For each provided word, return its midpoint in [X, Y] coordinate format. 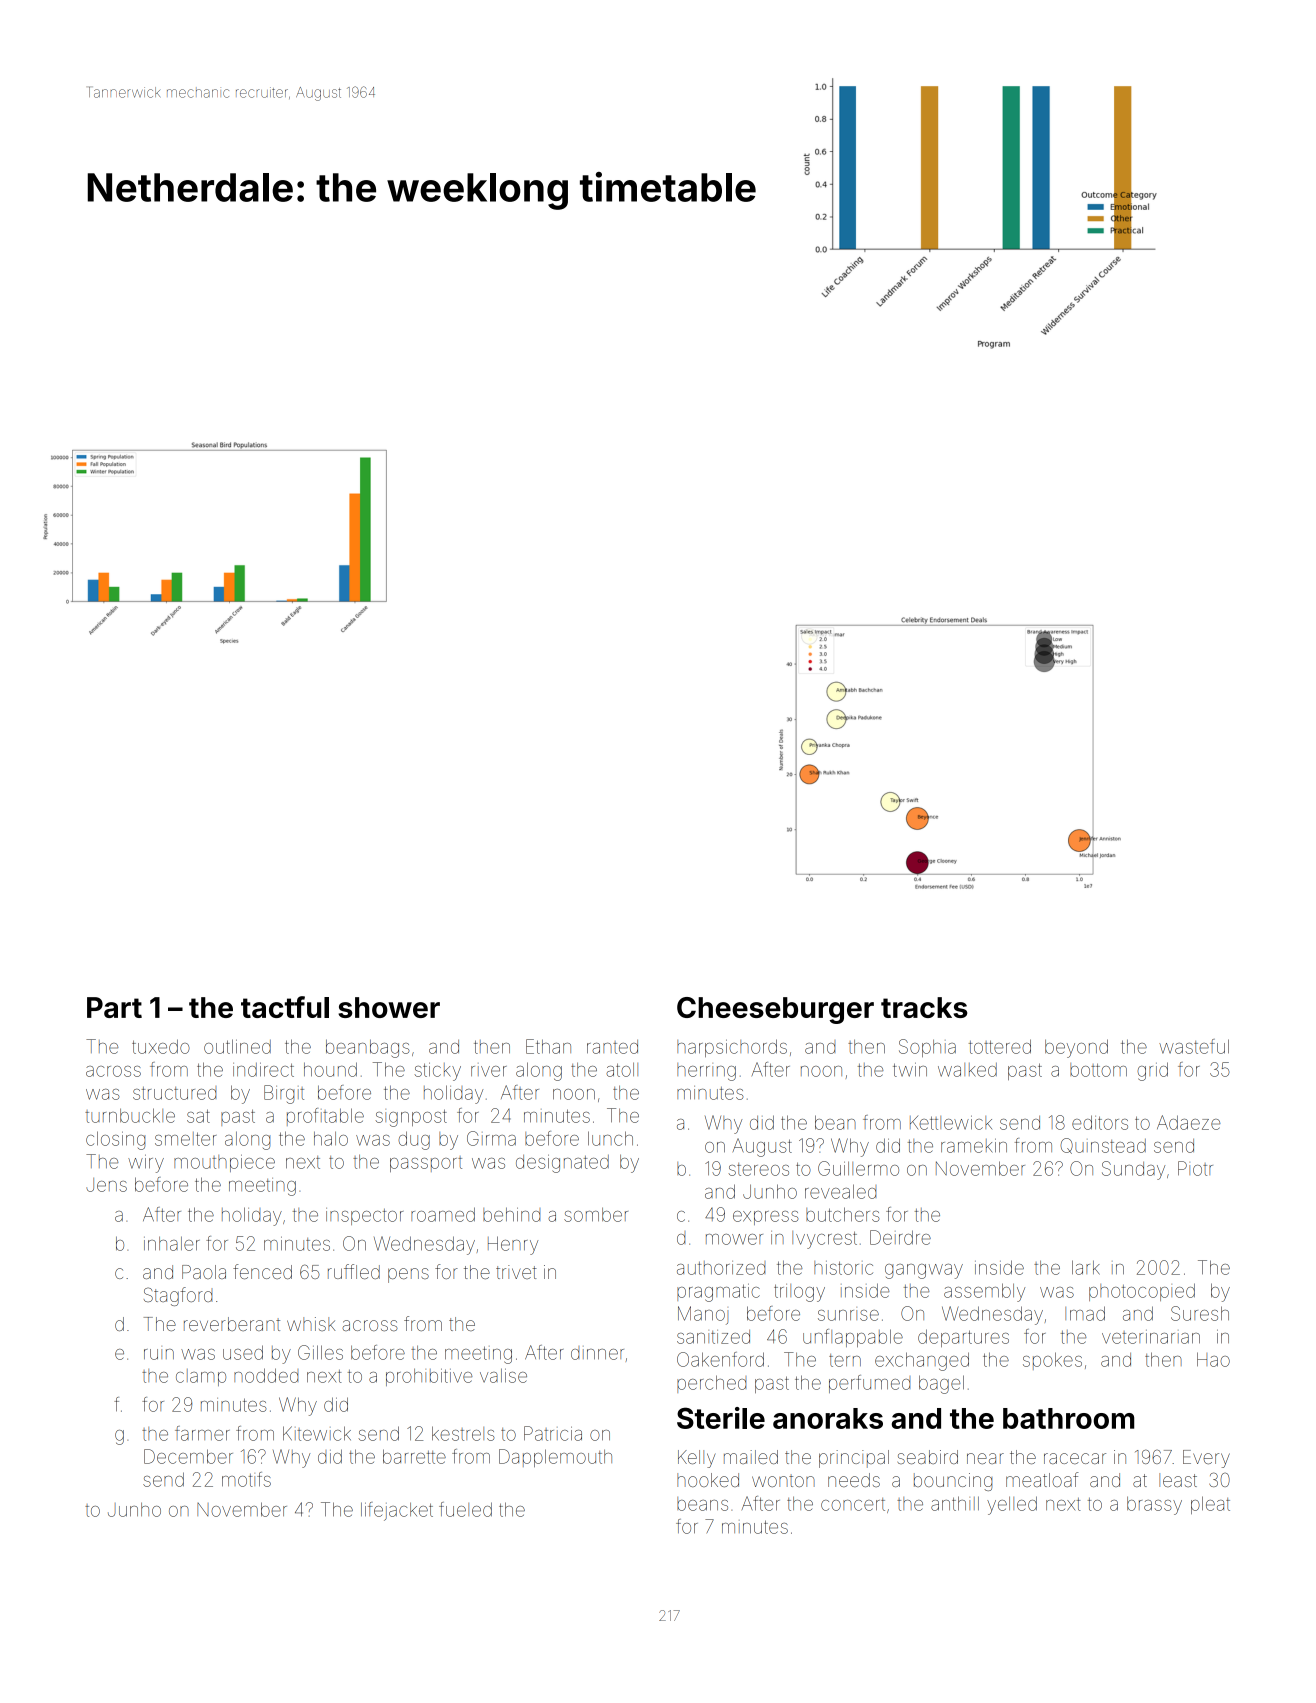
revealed [840, 1191]
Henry [513, 1245]
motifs [246, 1479]
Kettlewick [951, 1123]
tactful [285, 1007]
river [489, 1071]
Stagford [178, 1296]
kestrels [463, 1433]
